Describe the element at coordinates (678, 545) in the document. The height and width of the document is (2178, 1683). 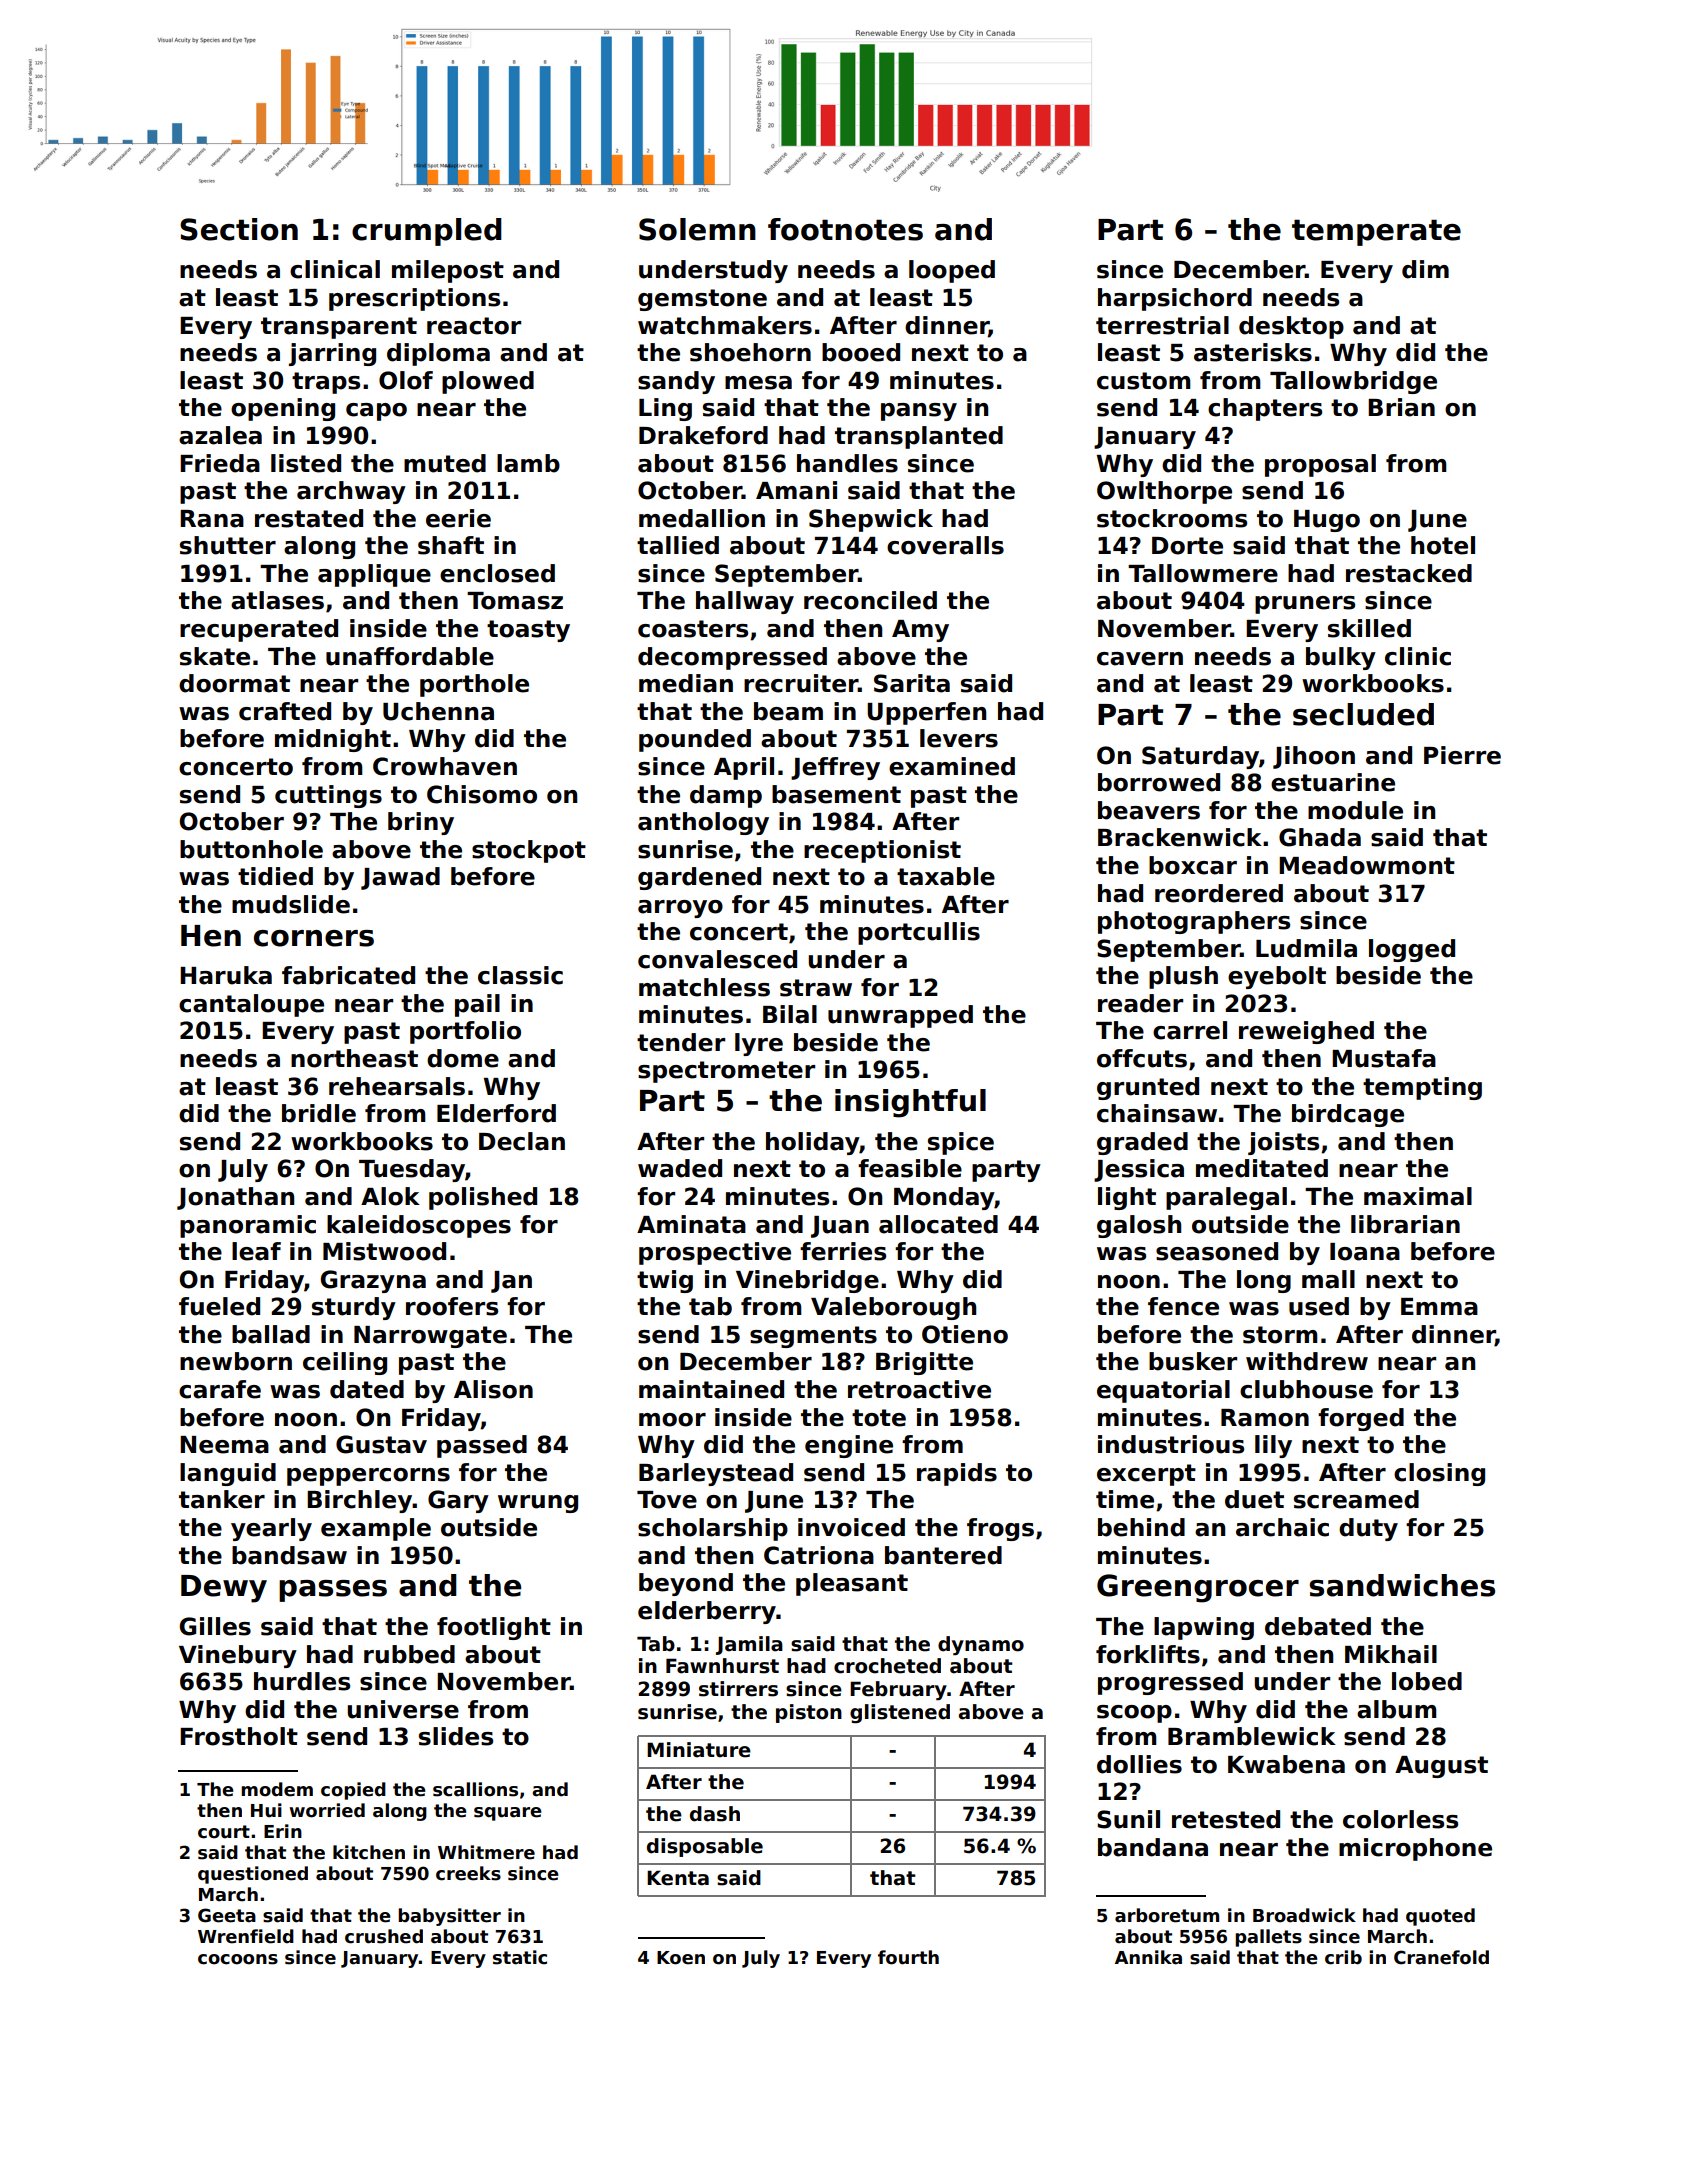
I see `tallied` at that location.
